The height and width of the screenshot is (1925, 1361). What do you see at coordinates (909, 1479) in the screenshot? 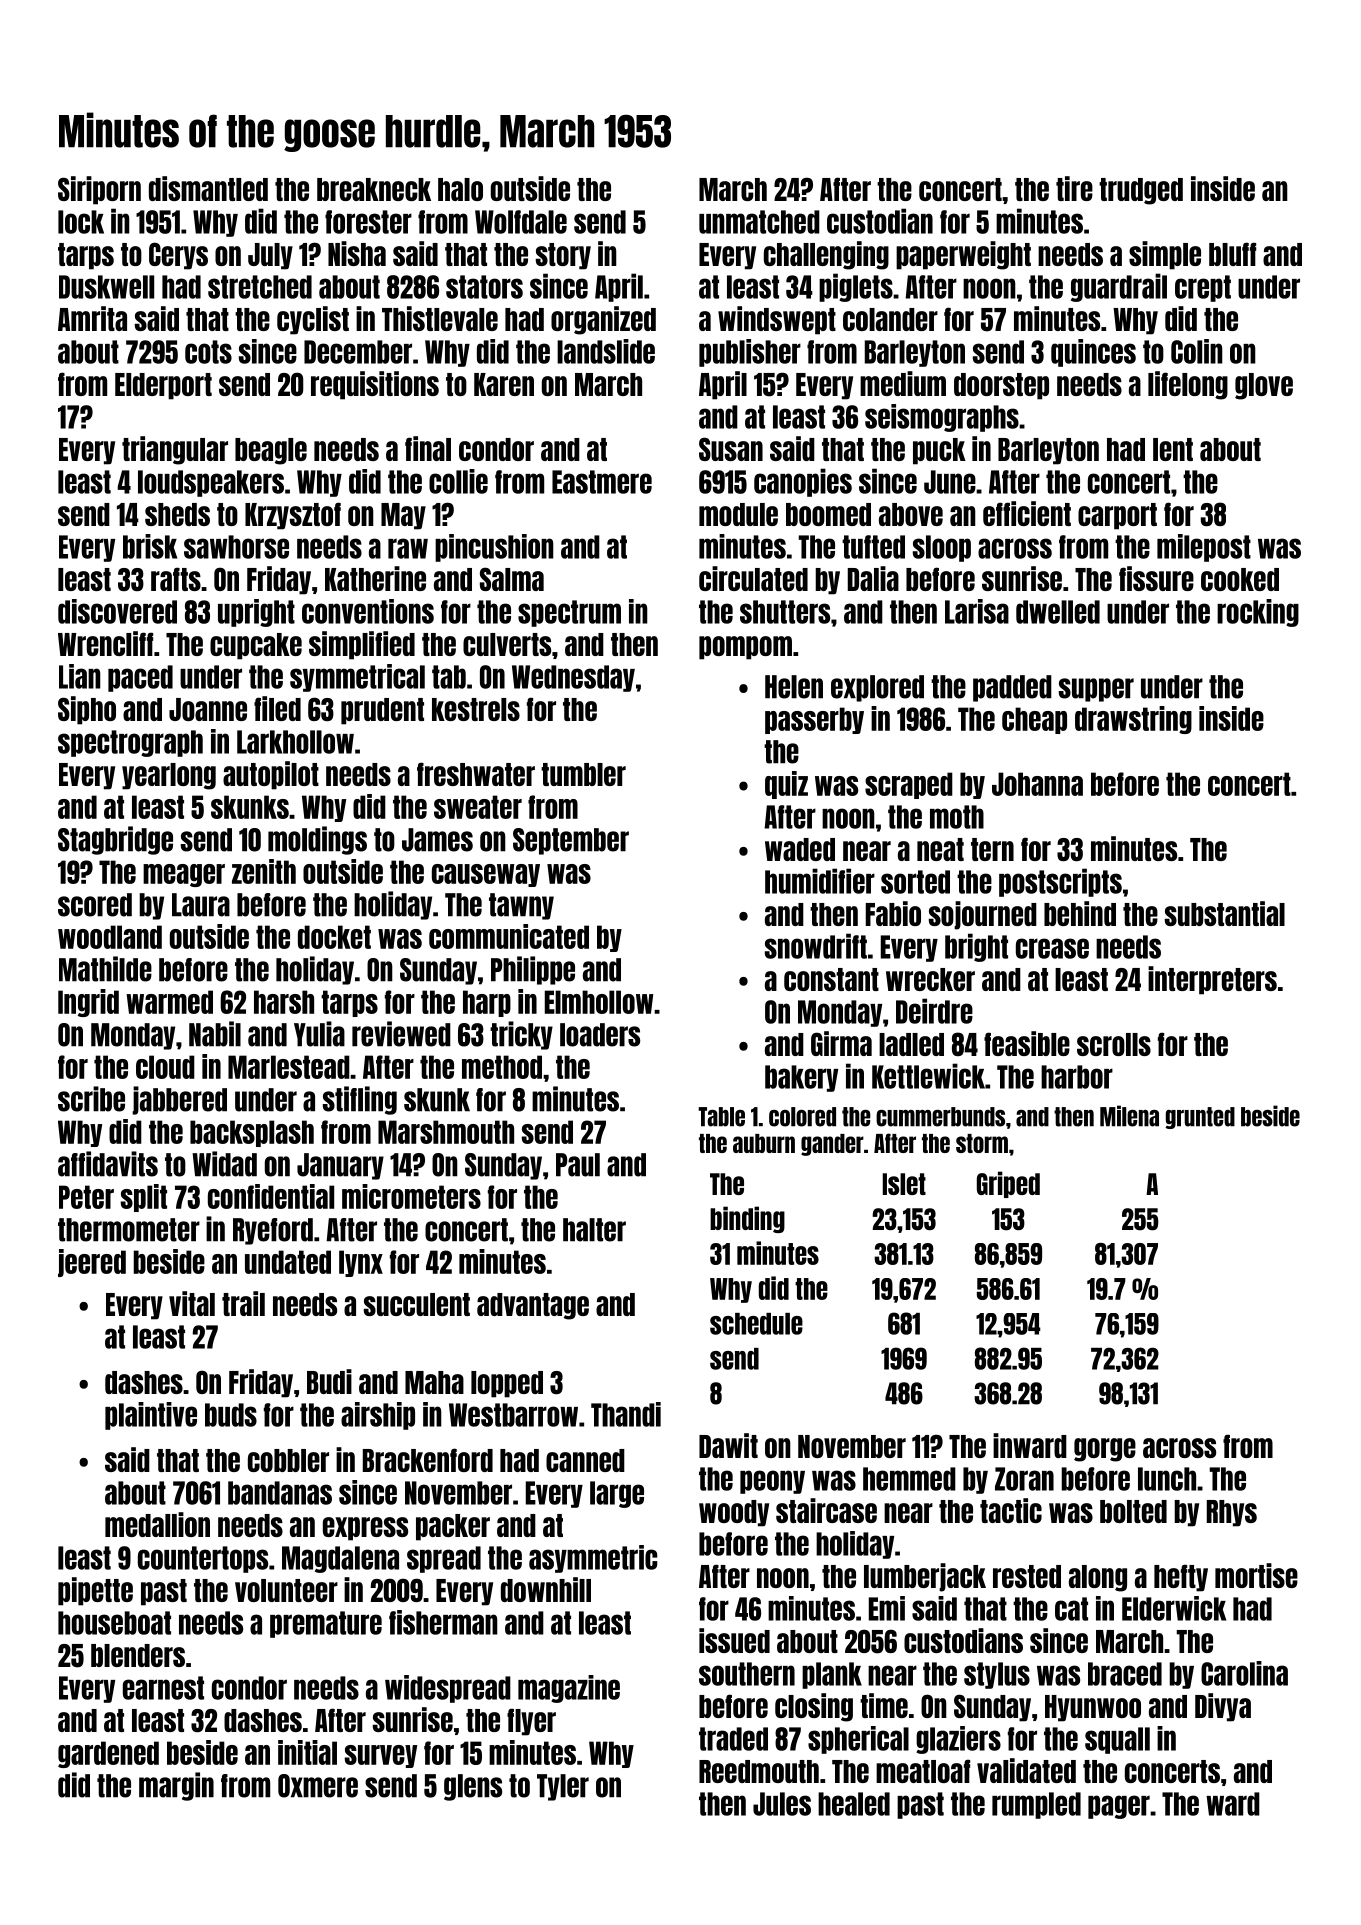
I see `hemmed` at bounding box center [909, 1479].
